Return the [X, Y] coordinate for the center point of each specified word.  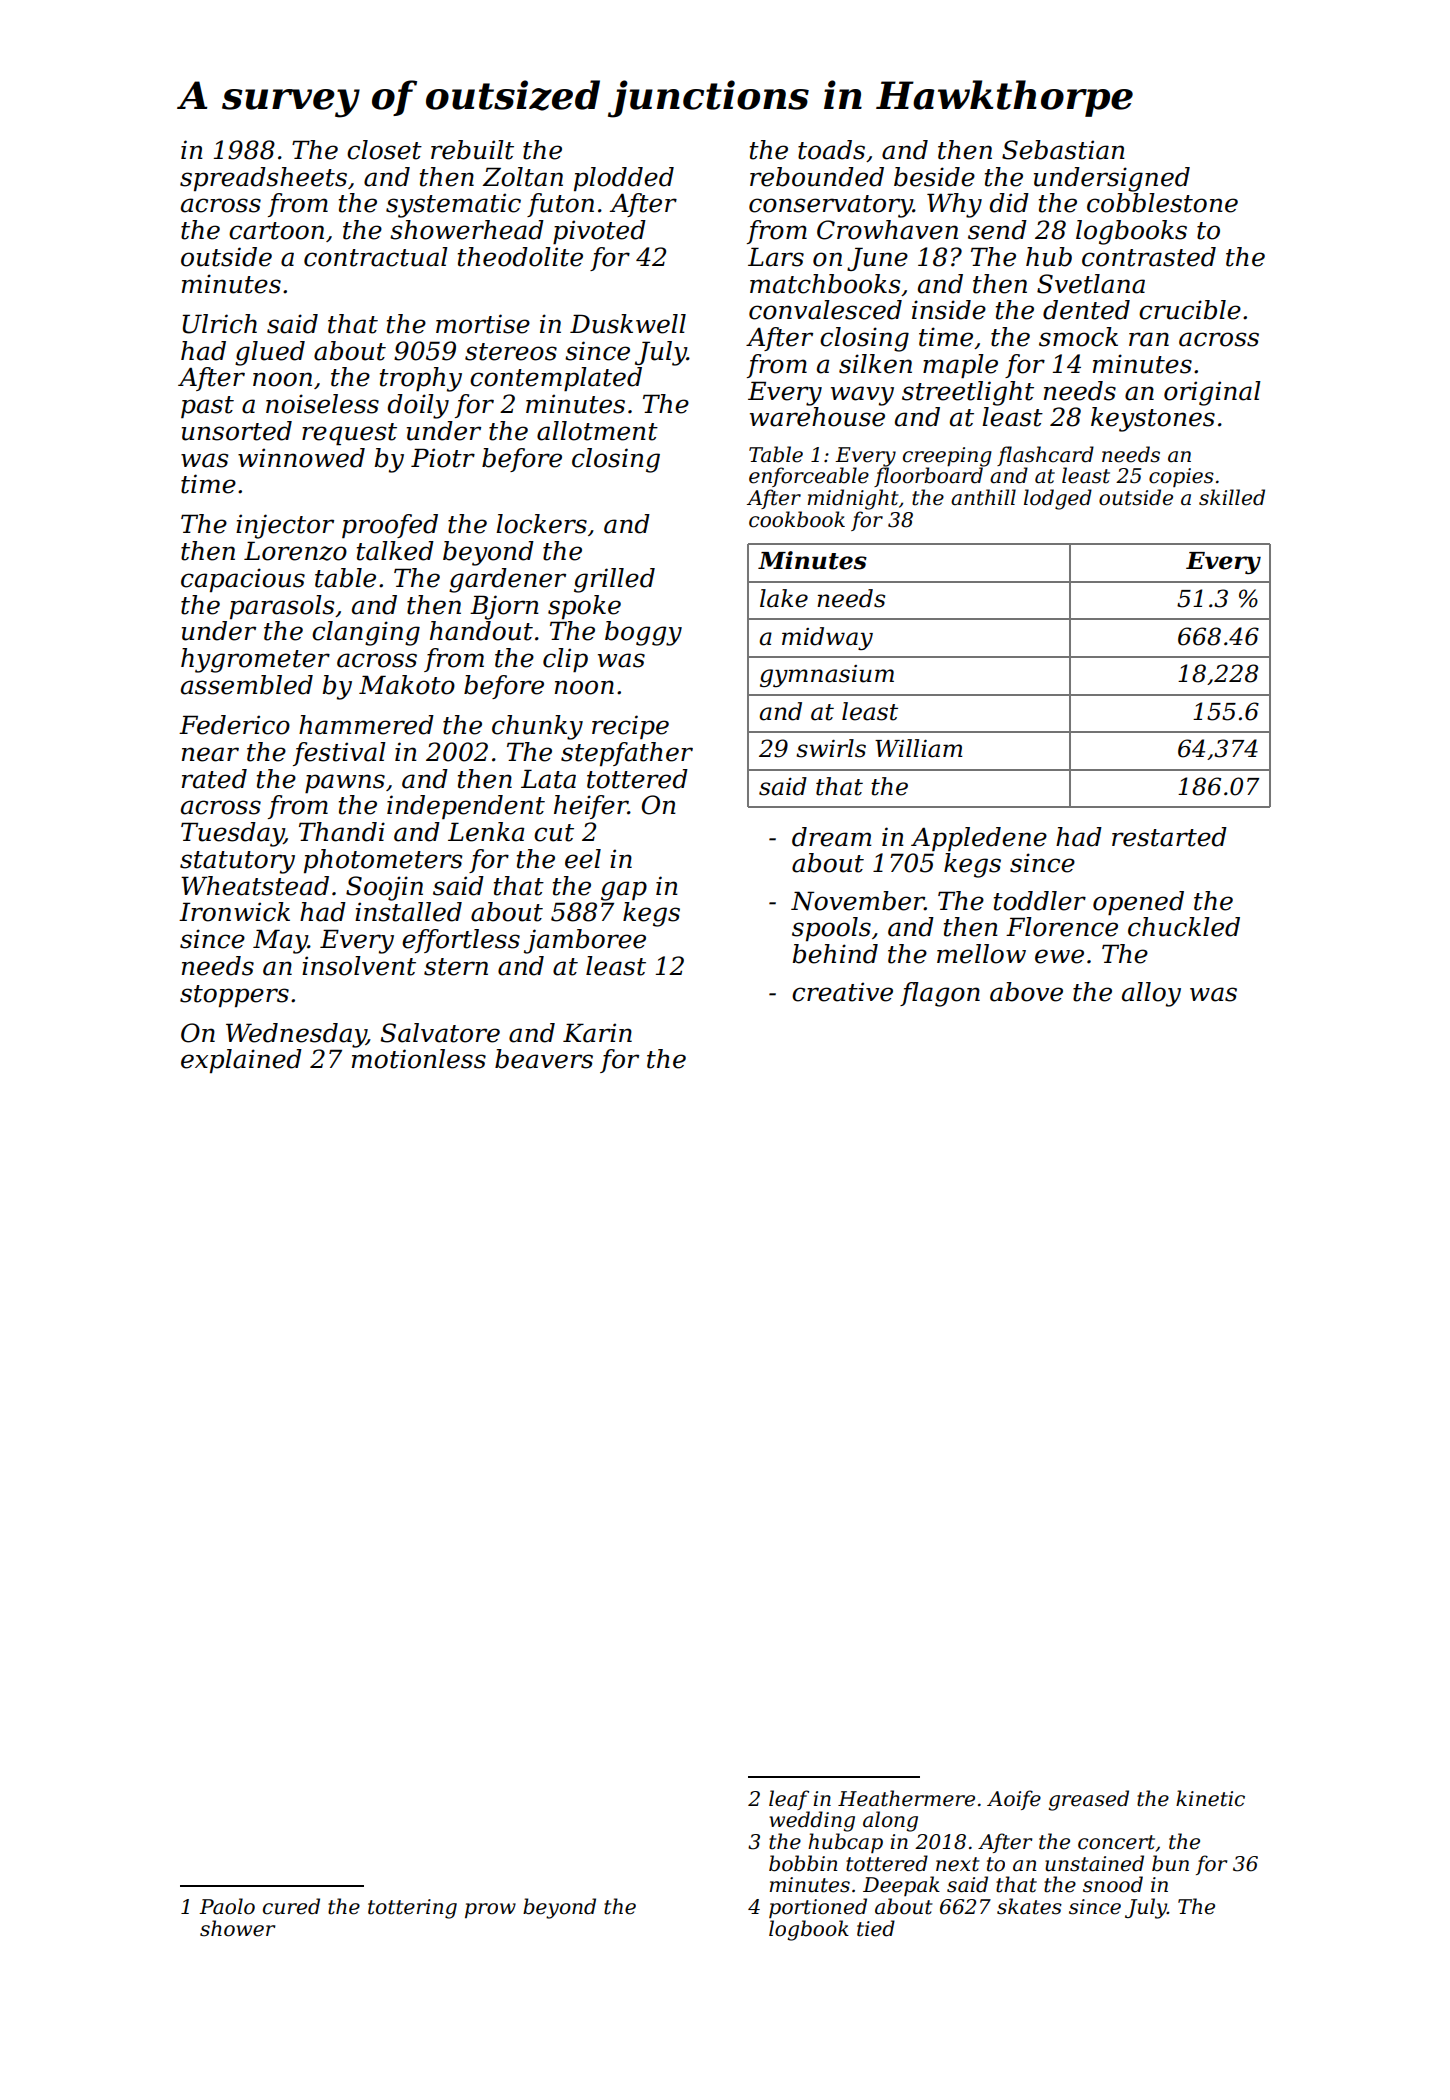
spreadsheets [263, 179]
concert [1116, 1842]
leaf [789, 1800]
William [919, 748]
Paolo [227, 1906]
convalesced [825, 310]
